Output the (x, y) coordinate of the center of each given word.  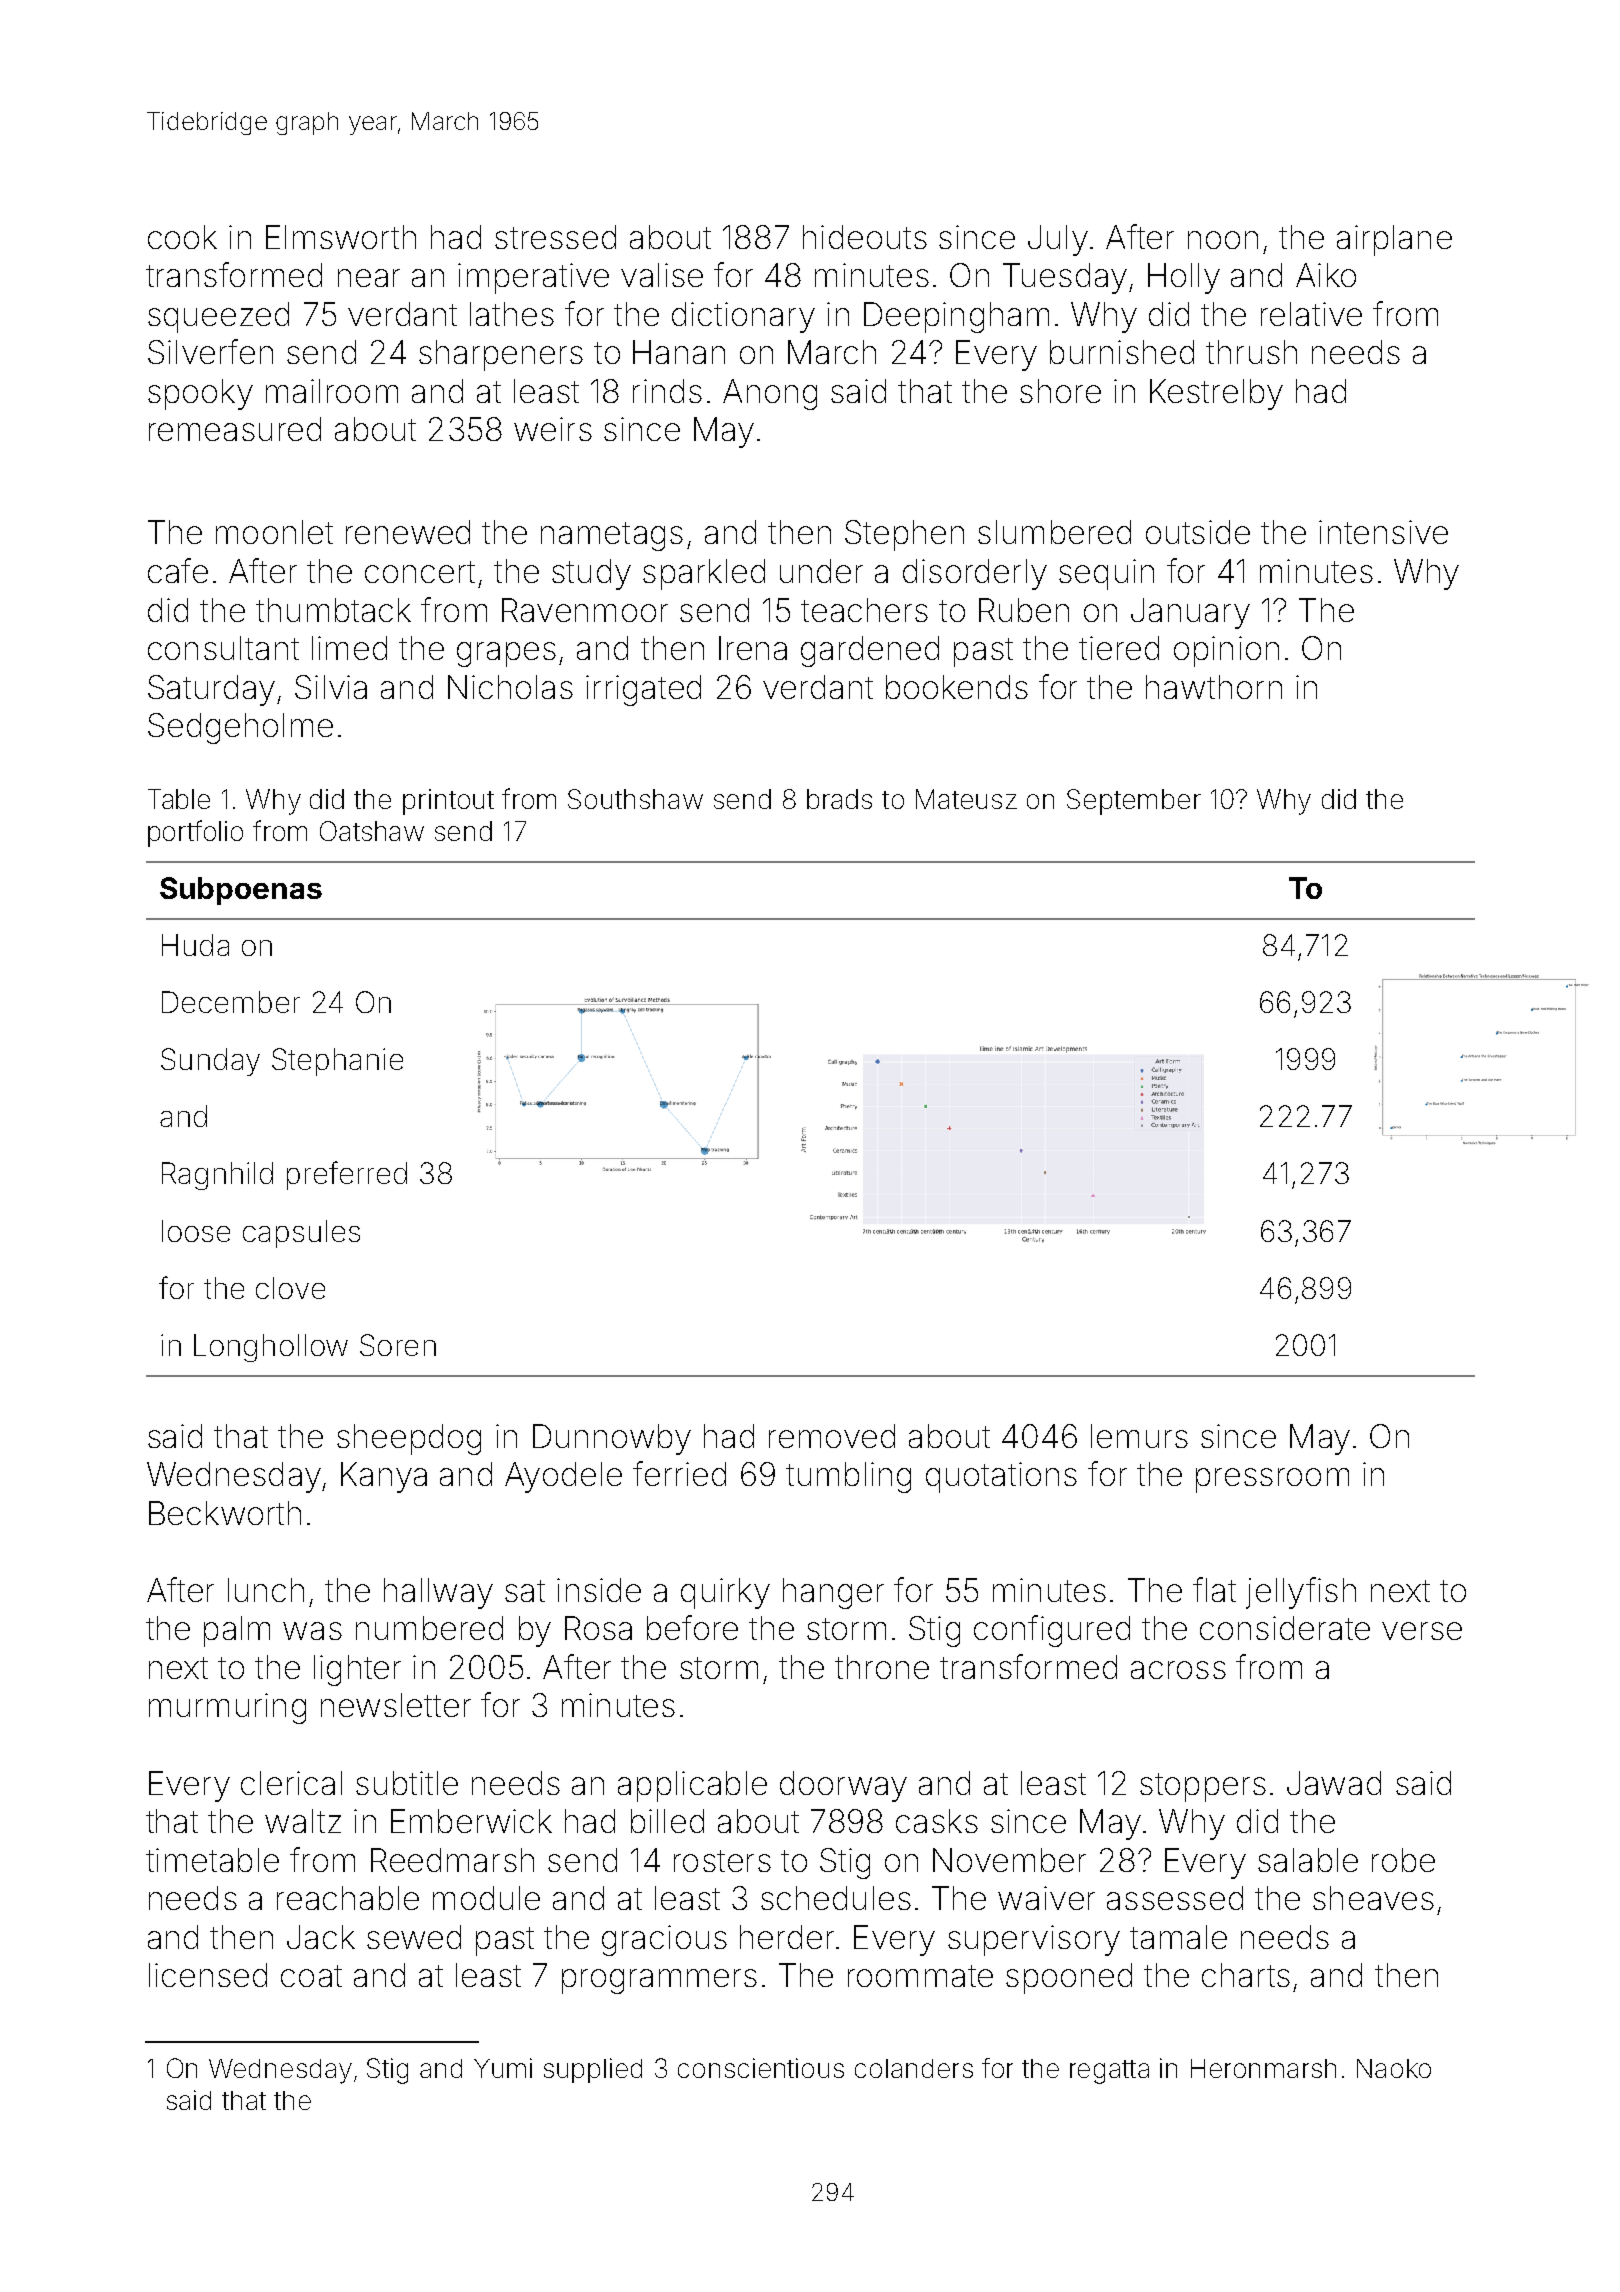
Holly (1184, 278)
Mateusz (966, 799)
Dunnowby (612, 1439)
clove (290, 1288)
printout (448, 802)
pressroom (1272, 1480)
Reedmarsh (452, 1860)
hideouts (865, 237)
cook (182, 237)
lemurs (1139, 1436)
